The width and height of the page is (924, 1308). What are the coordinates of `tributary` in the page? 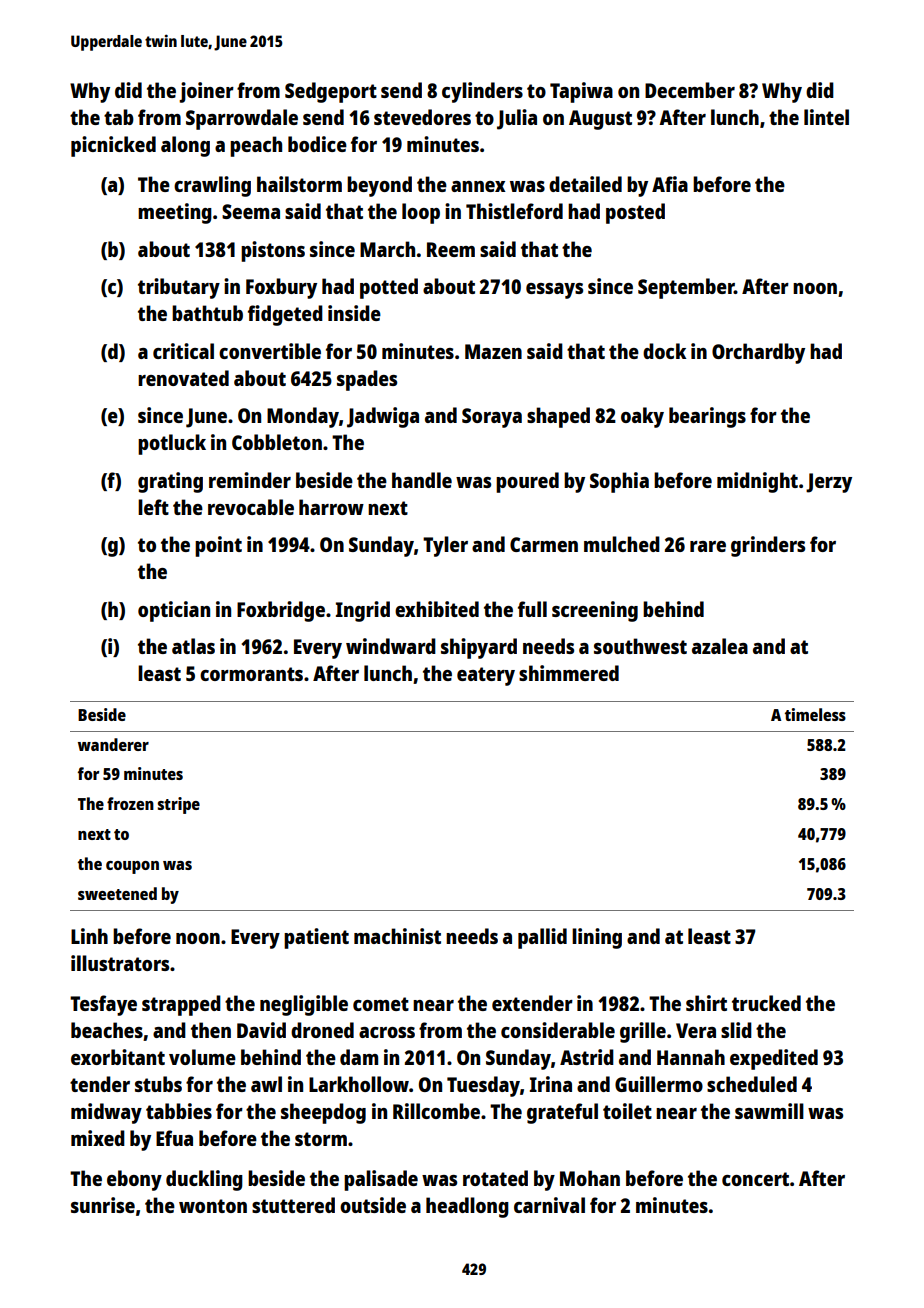 It's located at (179, 288).
